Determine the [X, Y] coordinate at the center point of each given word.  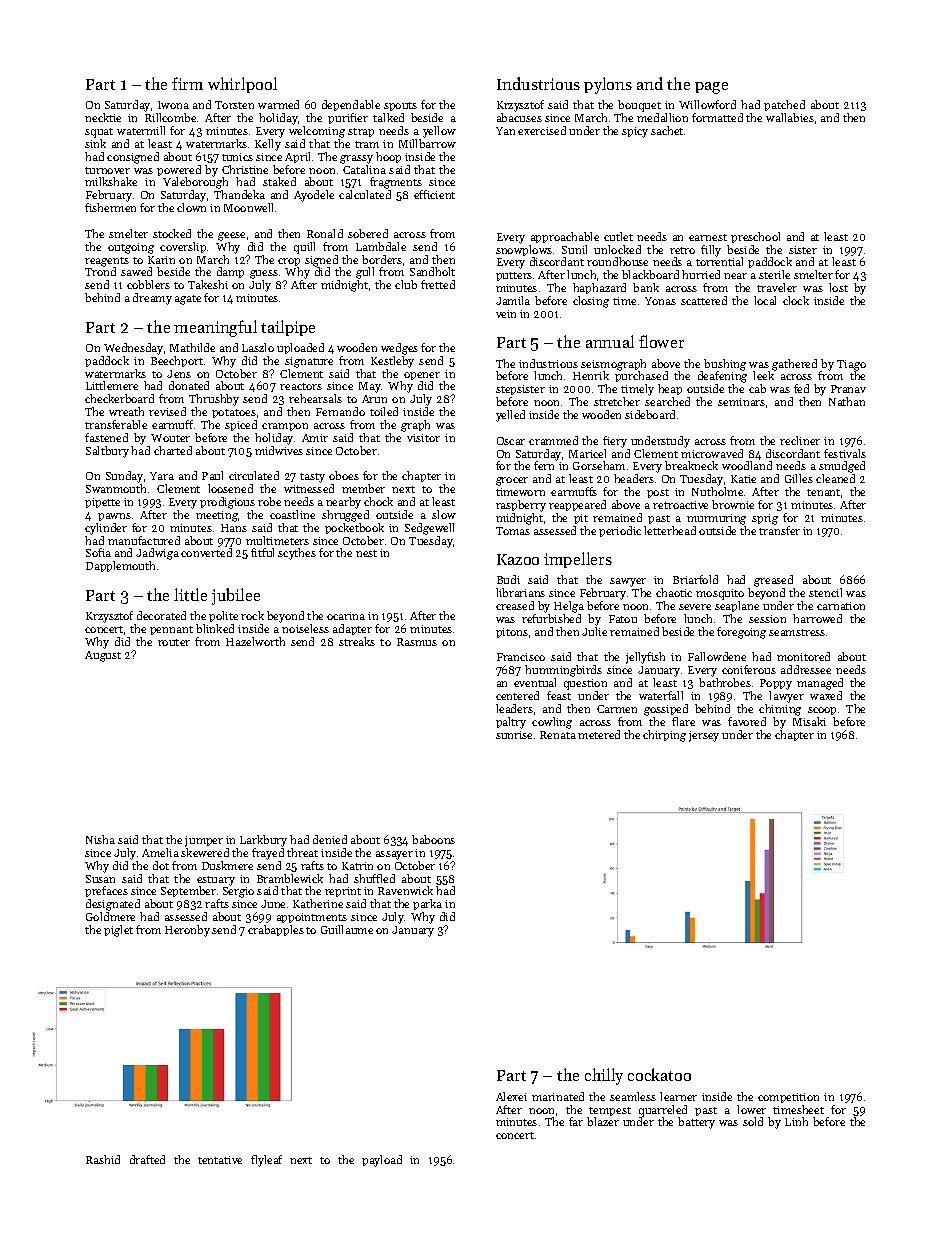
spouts [400, 106]
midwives [279, 450]
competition [788, 1098]
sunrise [514, 735]
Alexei [511, 1096]
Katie [743, 479]
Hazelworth [255, 641]
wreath [126, 411]
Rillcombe [170, 117]
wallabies [790, 117]
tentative [220, 1160]
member [363, 488]
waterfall [661, 695]
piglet [118, 931]
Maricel [587, 453]
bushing [725, 365]
